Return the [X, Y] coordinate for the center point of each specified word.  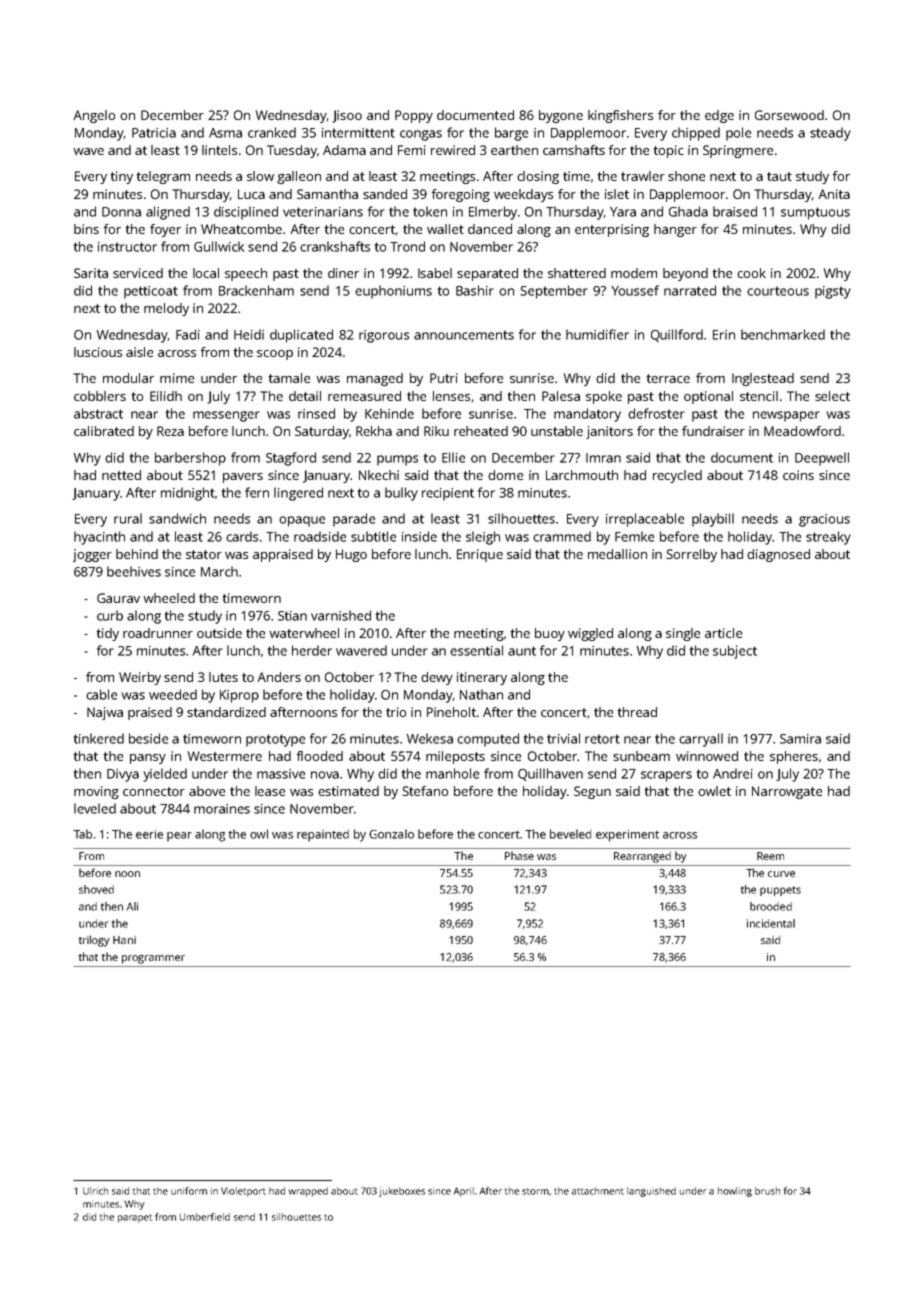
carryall [701, 740]
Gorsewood [789, 115]
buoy [550, 634]
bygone [561, 116]
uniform [189, 1191]
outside [219, 633]
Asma [225, 133]
